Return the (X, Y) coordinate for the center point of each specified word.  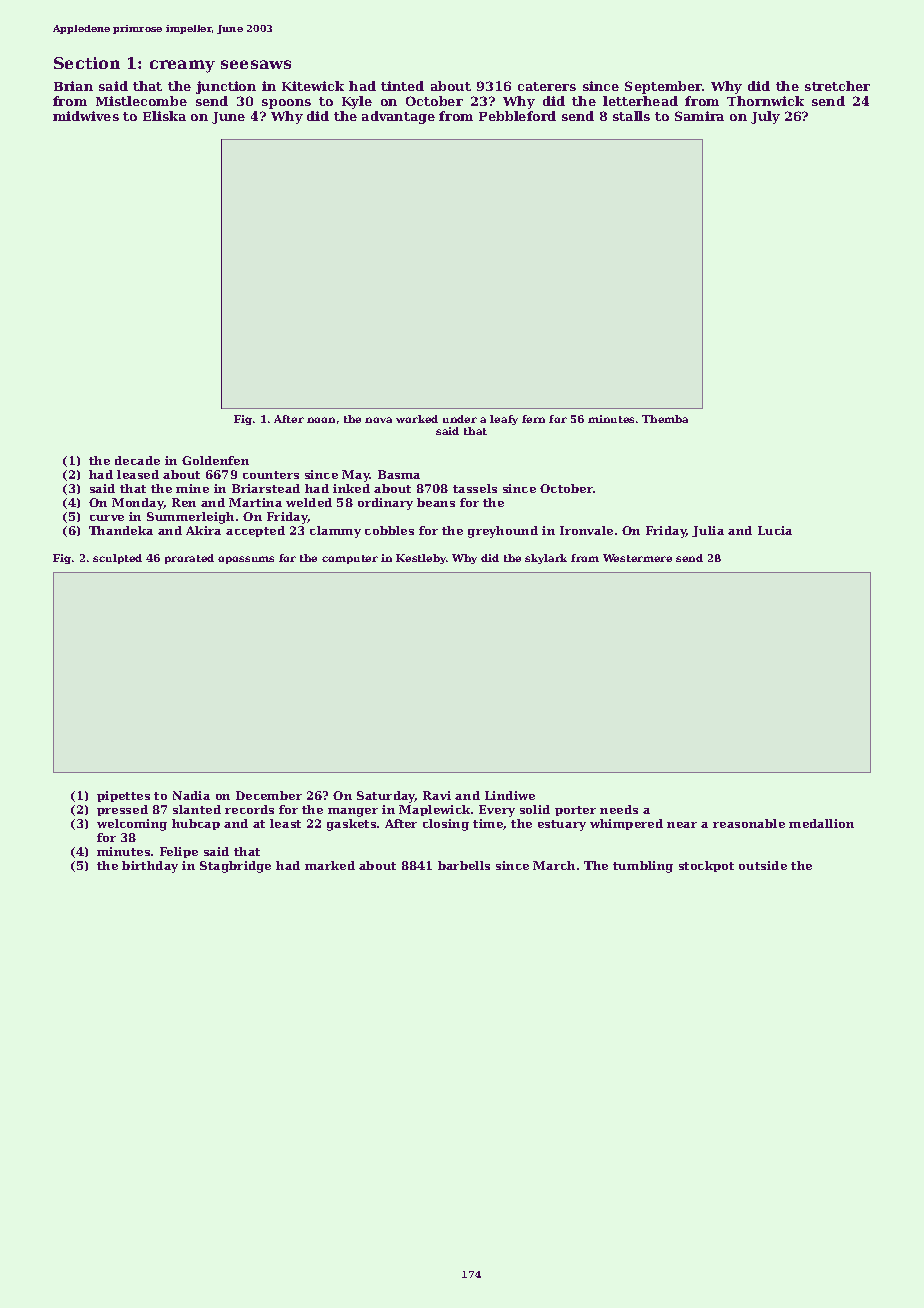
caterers (547, 86)
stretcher (837, 86)
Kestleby (421, 559)
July (765, 117)
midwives (86, 116)
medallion (821, 823)
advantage (398, 117)
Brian (73, 86)
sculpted (117, 559)
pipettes (123, 796)
